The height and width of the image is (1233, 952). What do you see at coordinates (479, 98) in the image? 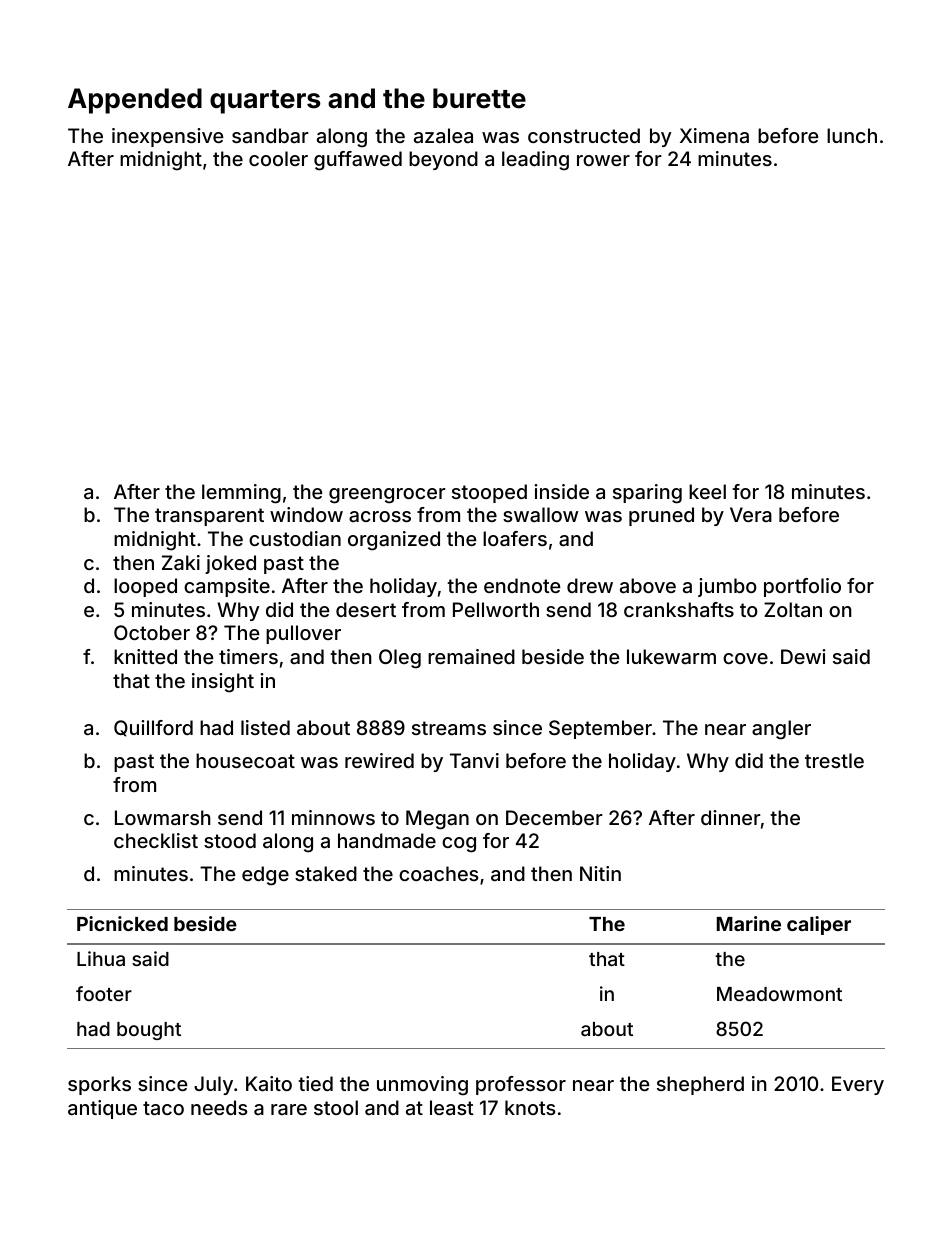
I see `burette` at bounding box center [479, 98].
